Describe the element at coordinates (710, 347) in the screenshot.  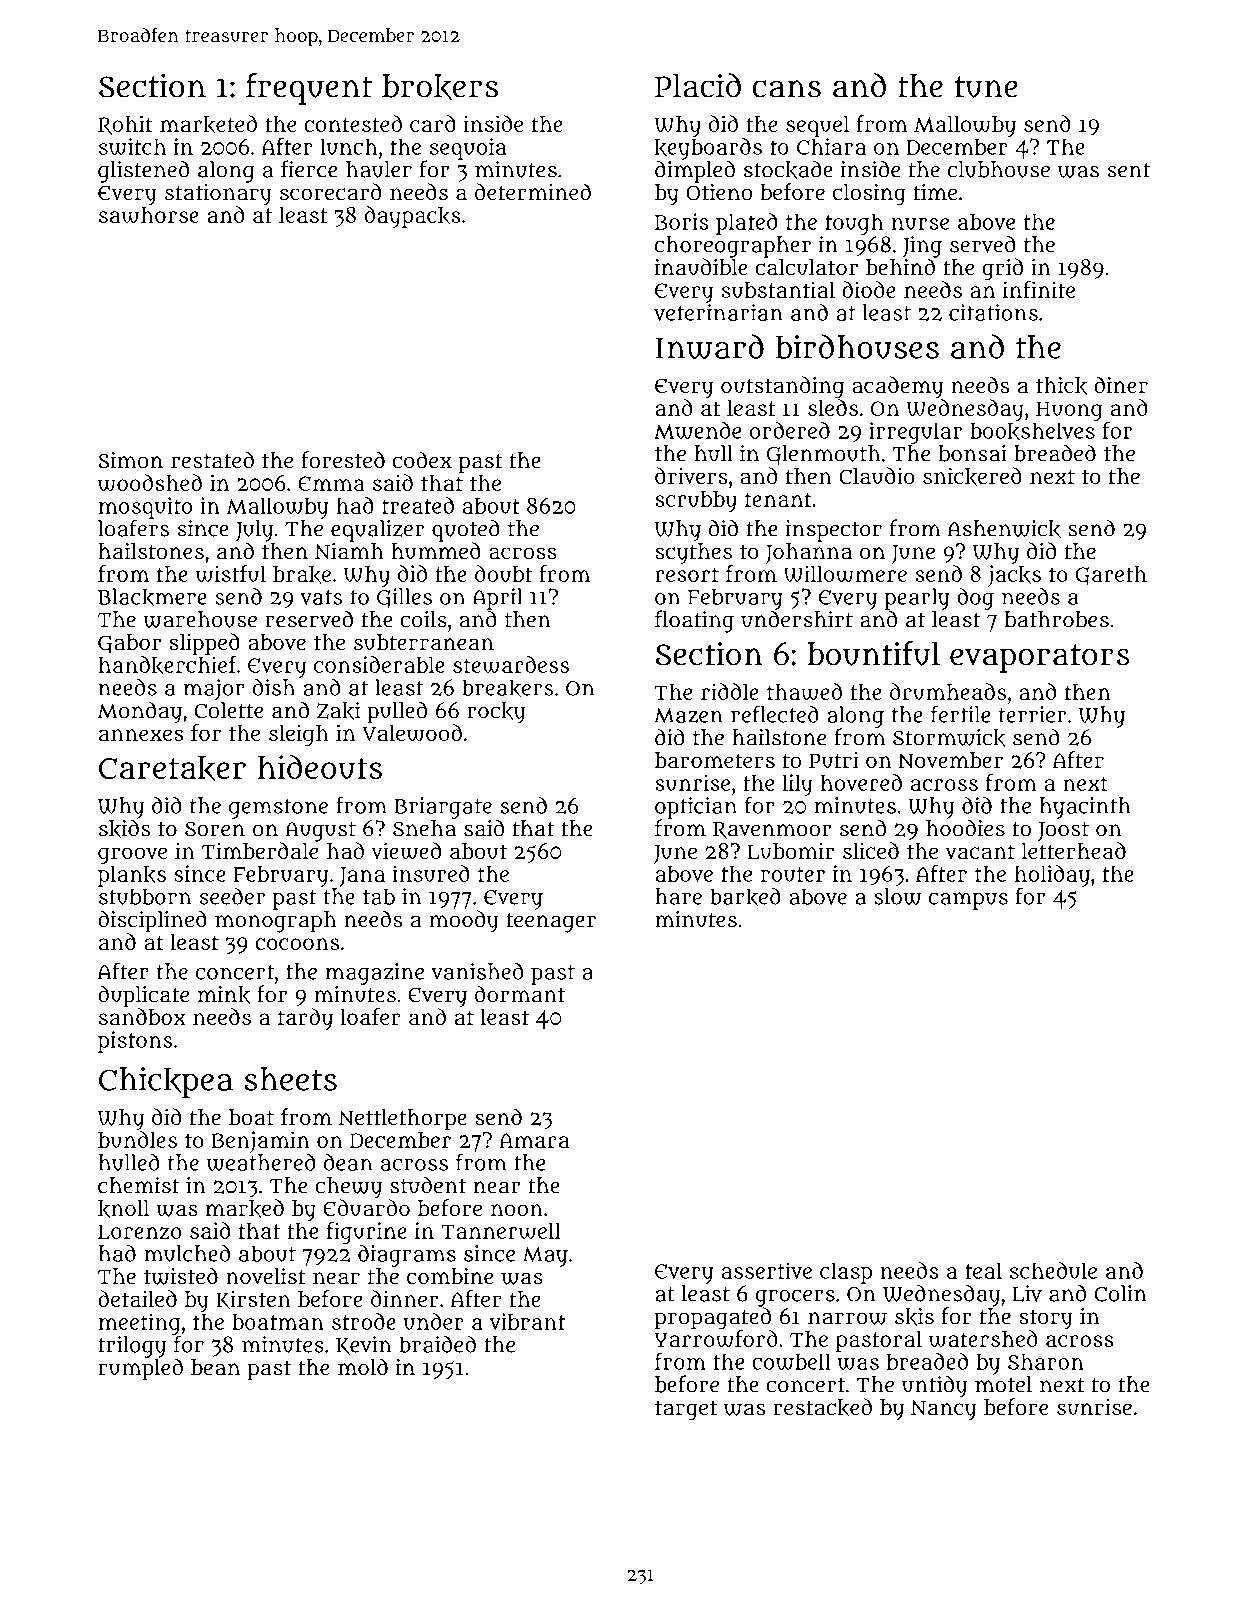
I see `Inward` at that location.
